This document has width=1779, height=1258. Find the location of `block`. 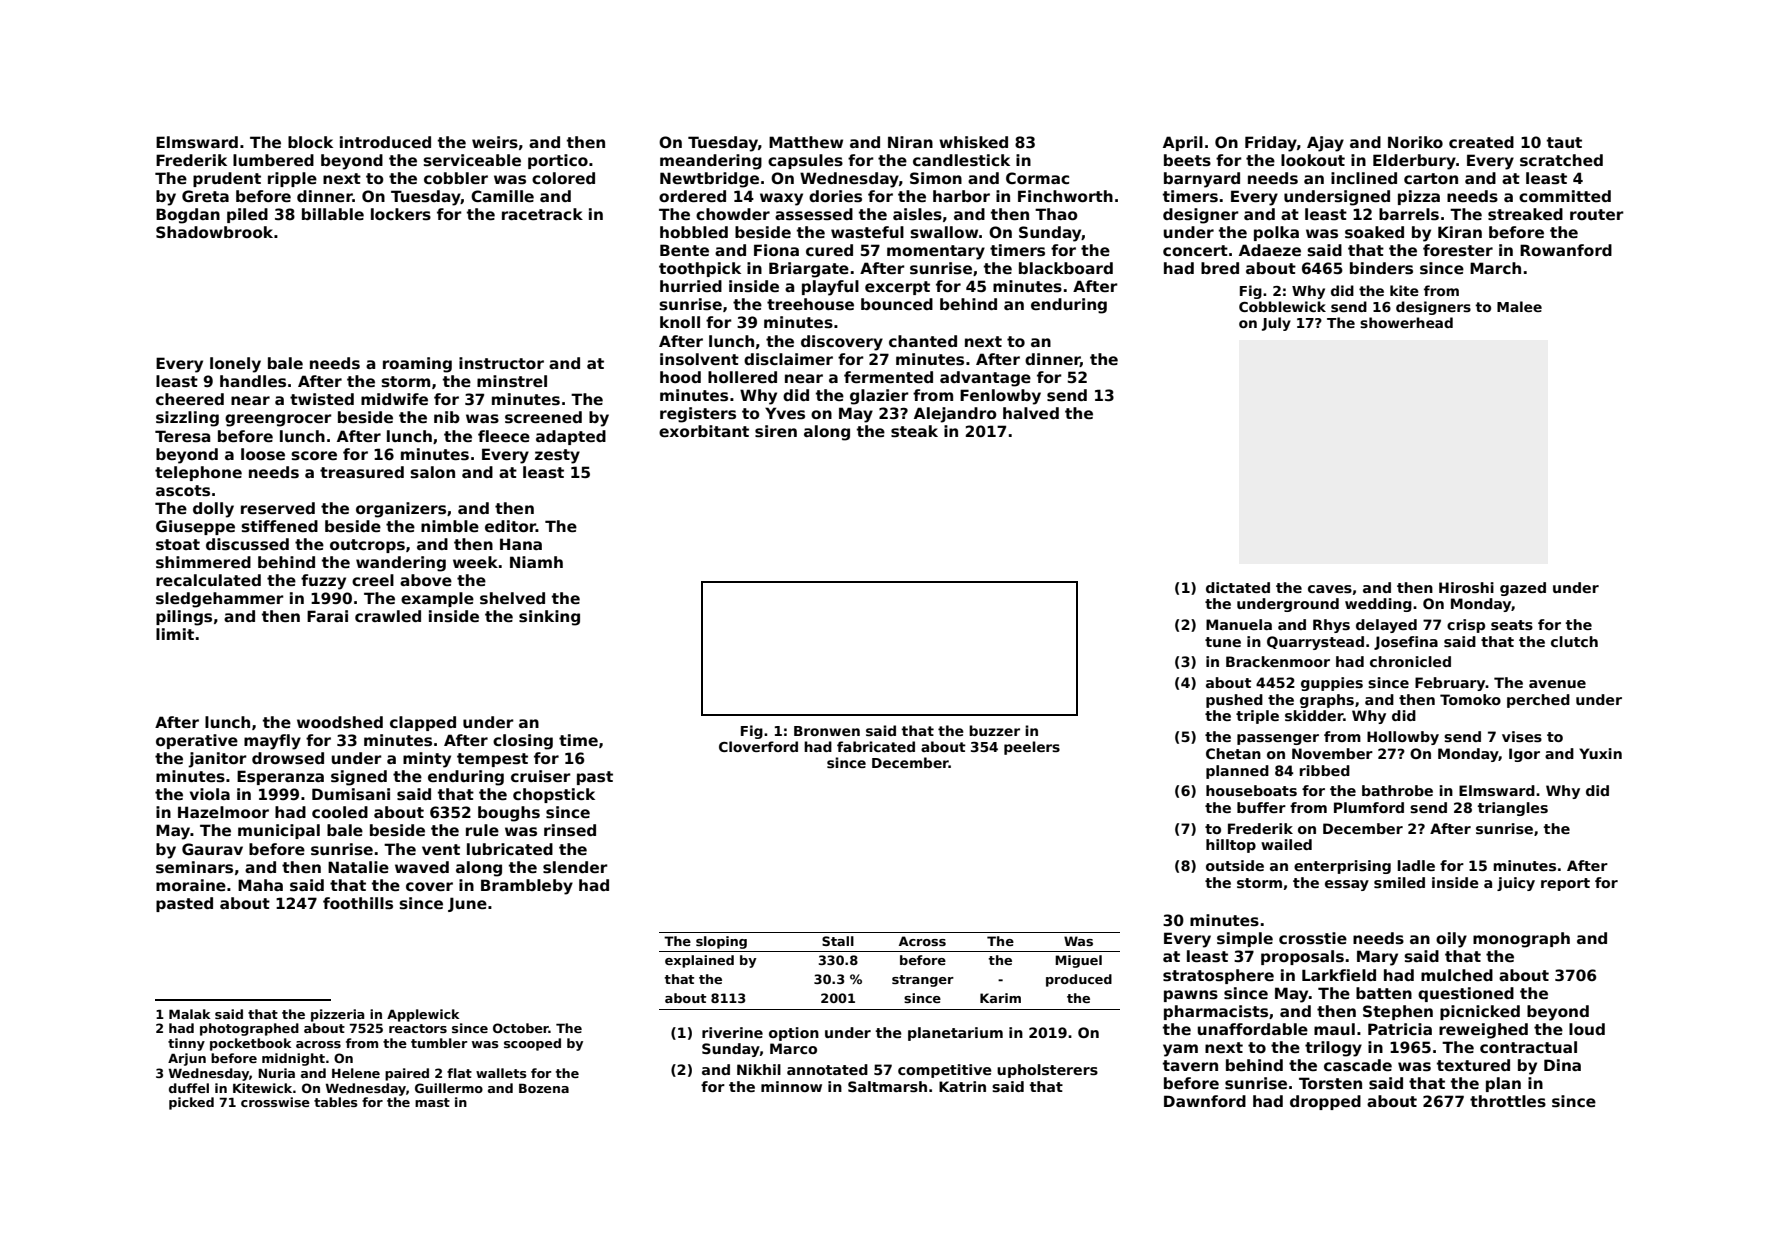

block is located at coordinates (310, 142).
